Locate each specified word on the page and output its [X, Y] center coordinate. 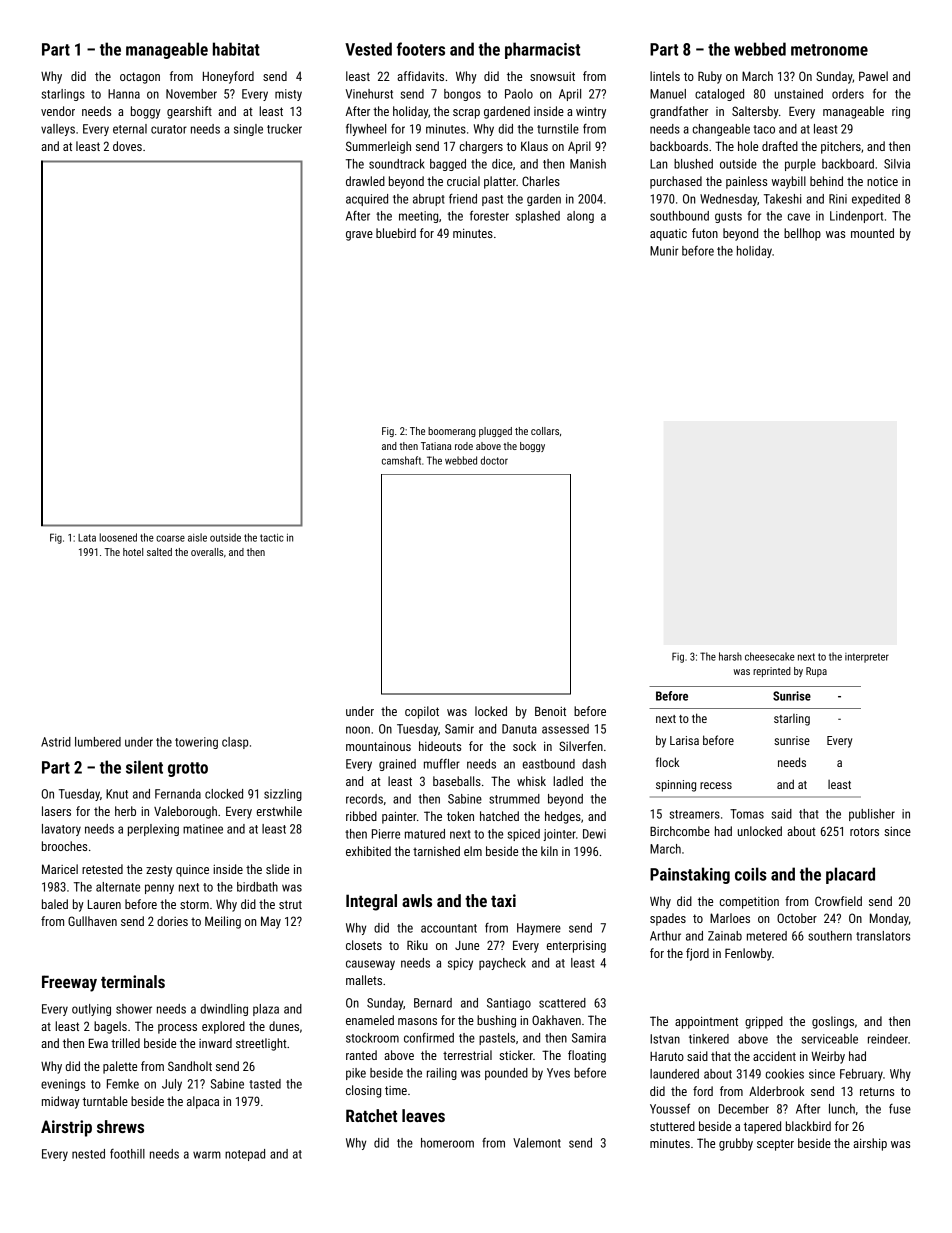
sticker [516, 1055]
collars [545, 431]
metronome [829, 50]
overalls [207, 552]
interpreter [867, 658]
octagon [140, 78]
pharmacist [542, 50]
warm [207, 1155]
